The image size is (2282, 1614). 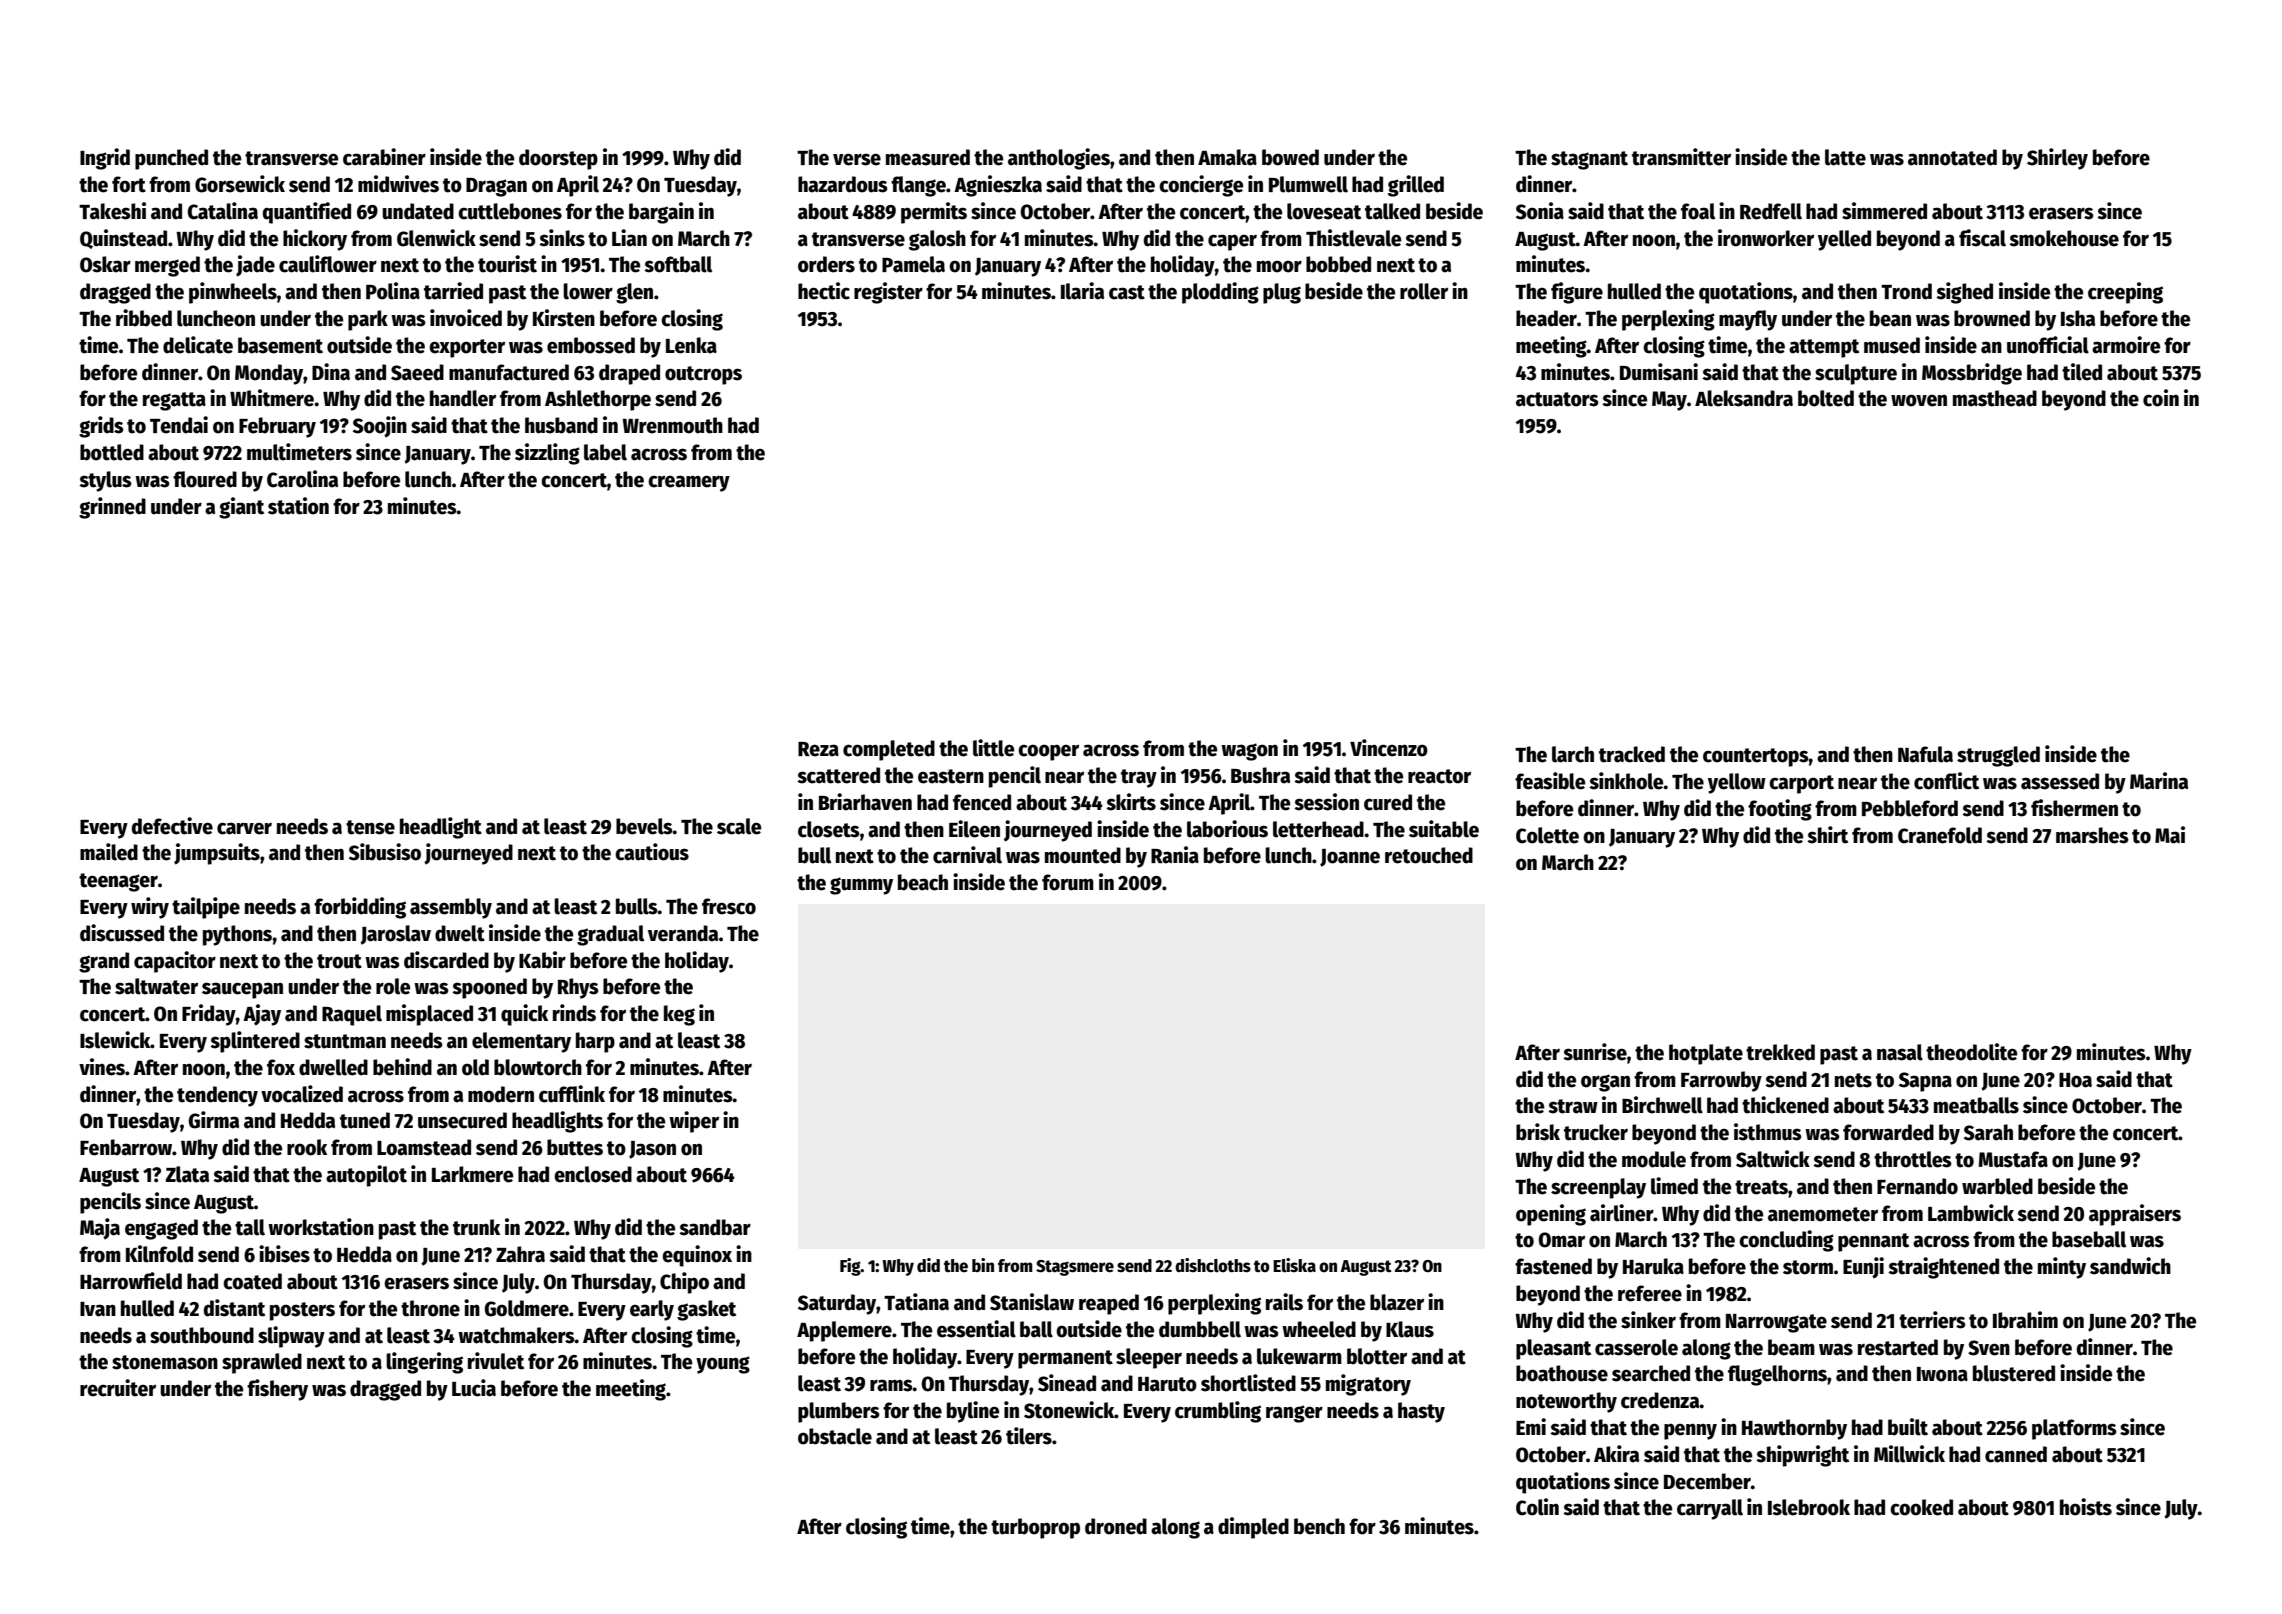 What do you see at coordinates (998, 186) in the page?
I see `Agnieszka` at bounding box center [998, 186].
